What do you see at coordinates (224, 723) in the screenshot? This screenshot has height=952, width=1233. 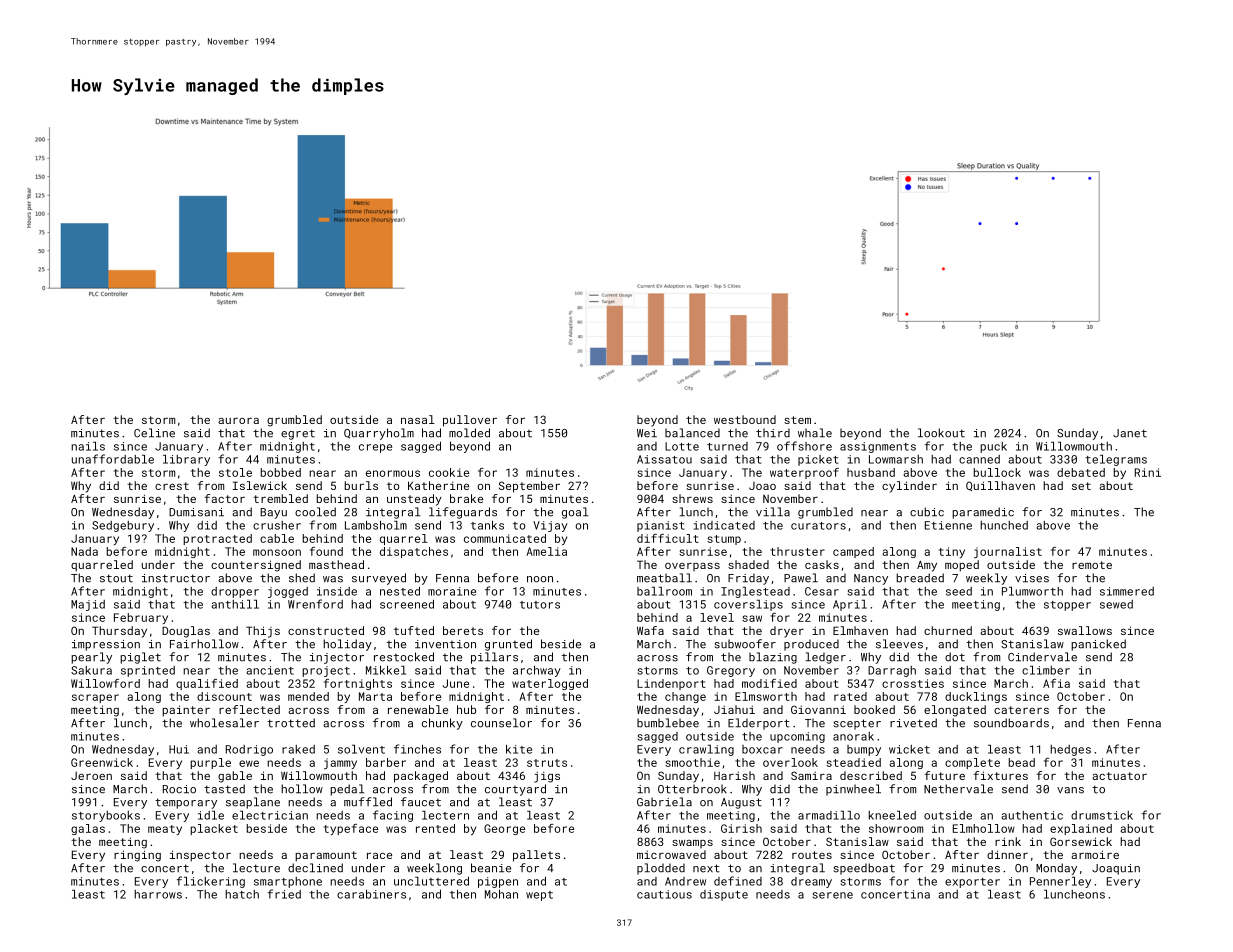 I see `wholesaler` at bounding box center [224, 723].
